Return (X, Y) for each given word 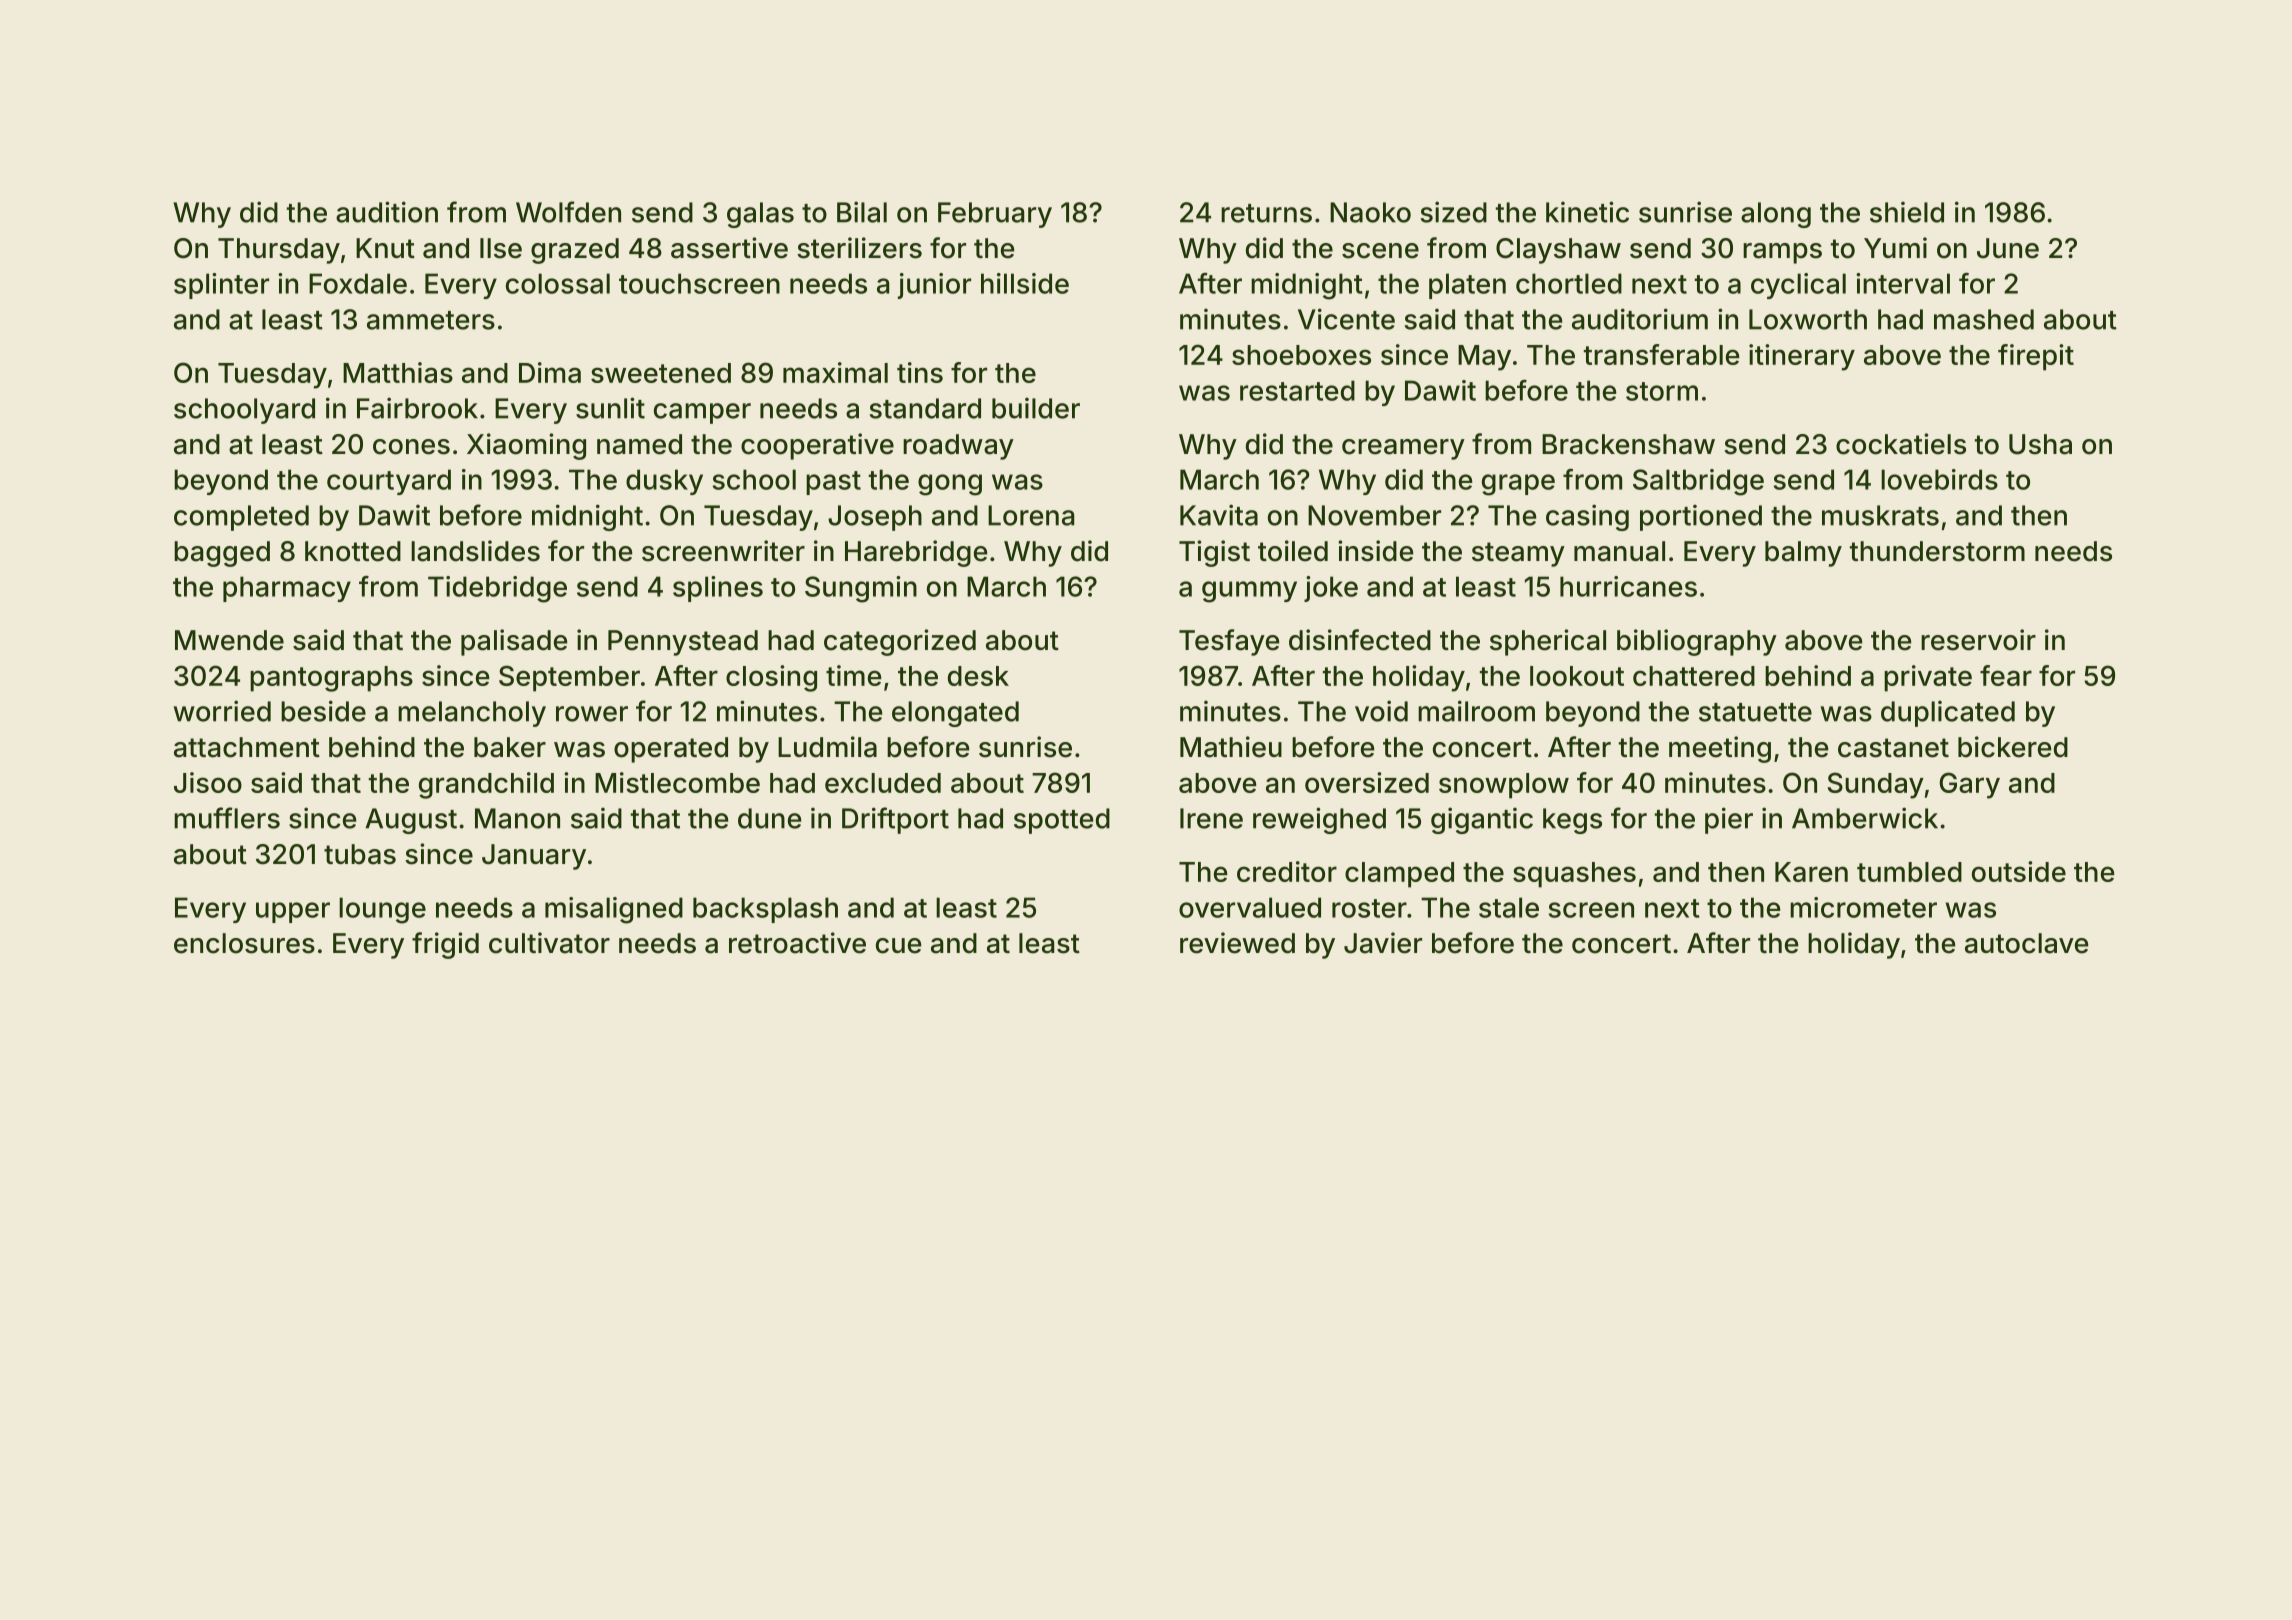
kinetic (1587, 212)
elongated (955, 714)
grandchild (486, 785)
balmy (1803, 554)
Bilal (862, 212)
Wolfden (568, 212)
